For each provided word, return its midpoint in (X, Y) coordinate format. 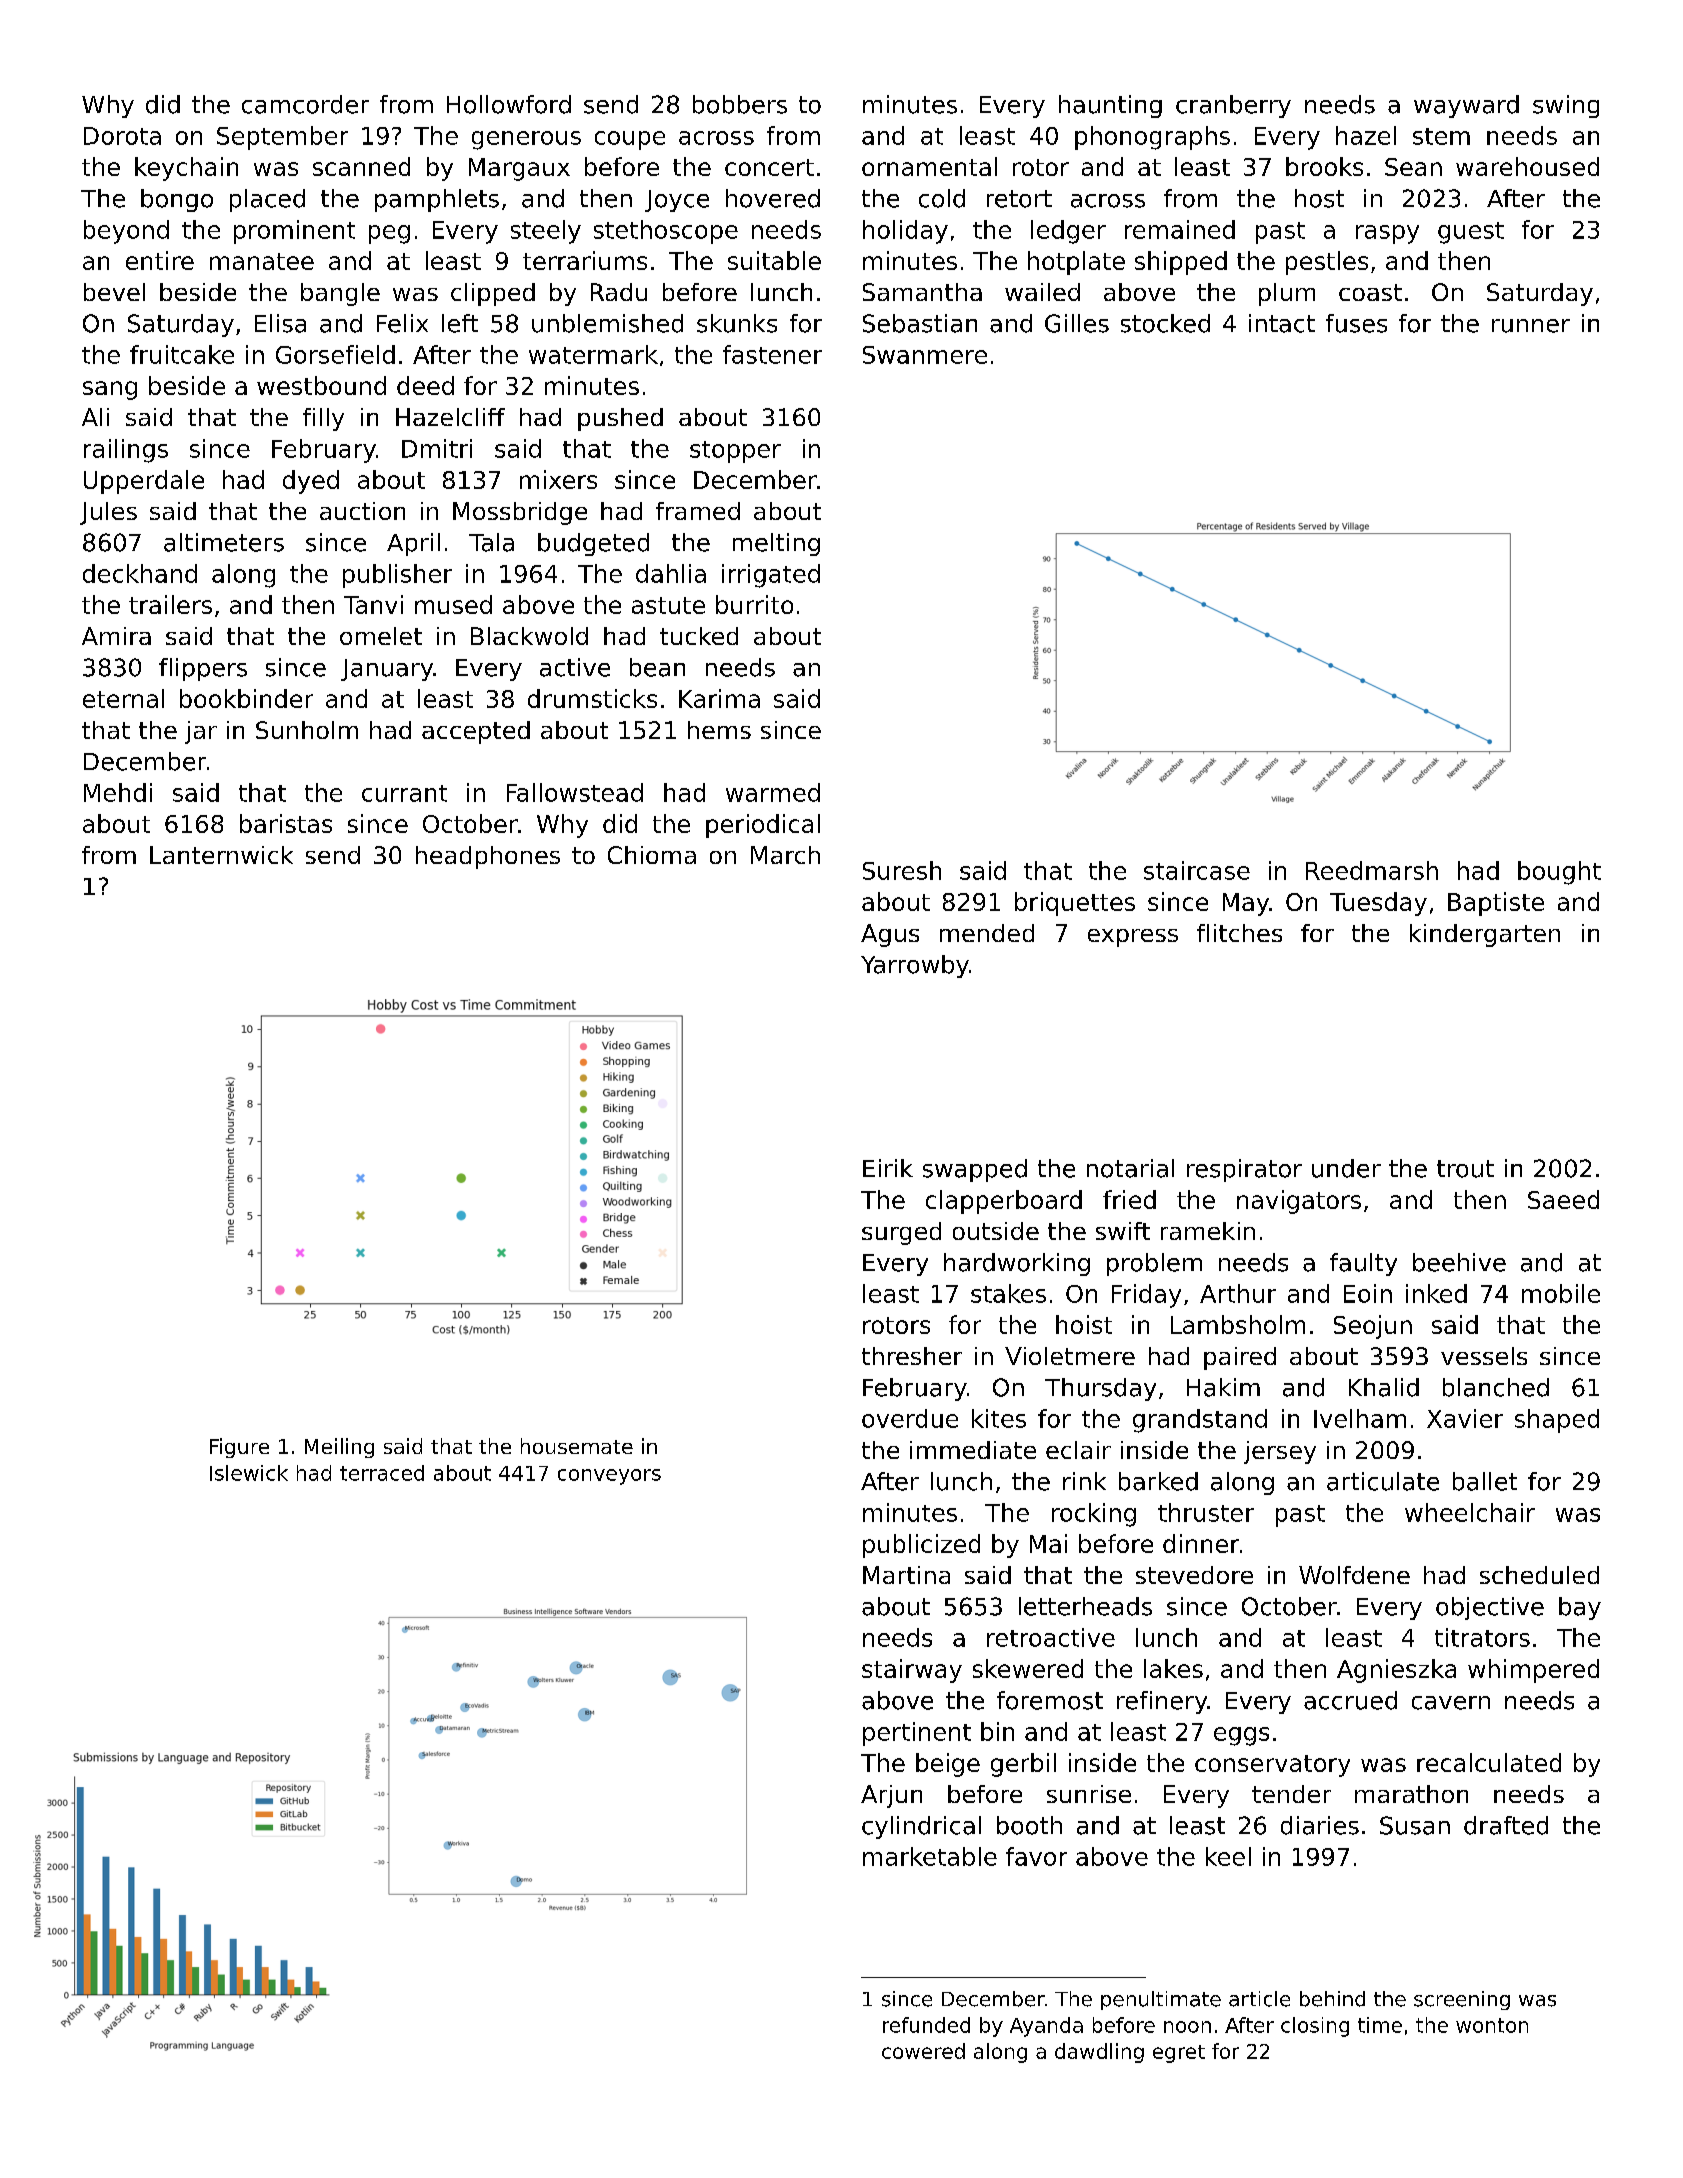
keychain (186, 169)
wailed (1042, 292)
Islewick (249, 1473)
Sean (1413, 167)
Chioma (652, 855)
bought (1559, 873)
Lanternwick (221, 855)
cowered (923, 2051)
